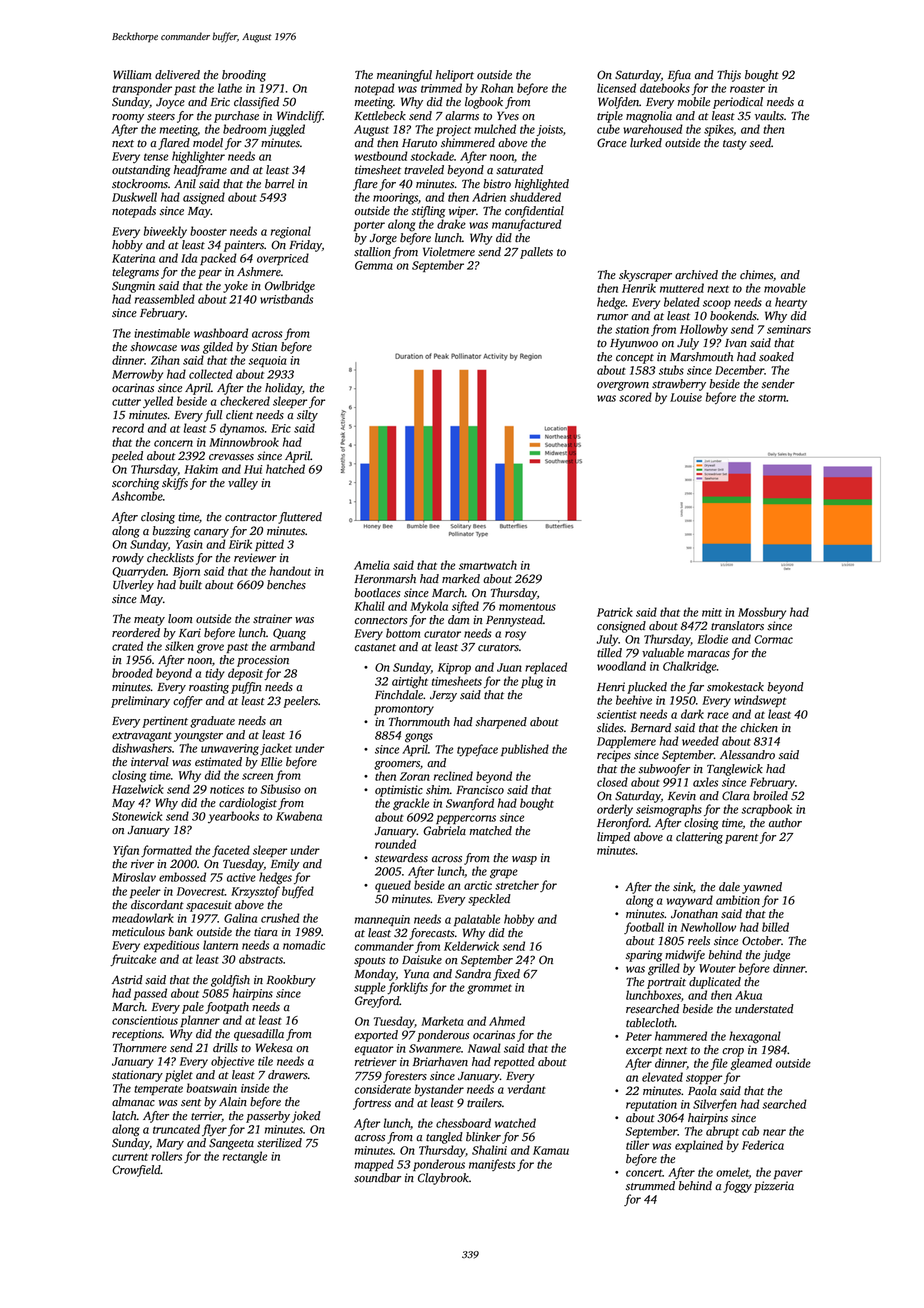 The height and width of the page is (1308, 924). I want to click on Hyunwoo, so click(634, 344).
